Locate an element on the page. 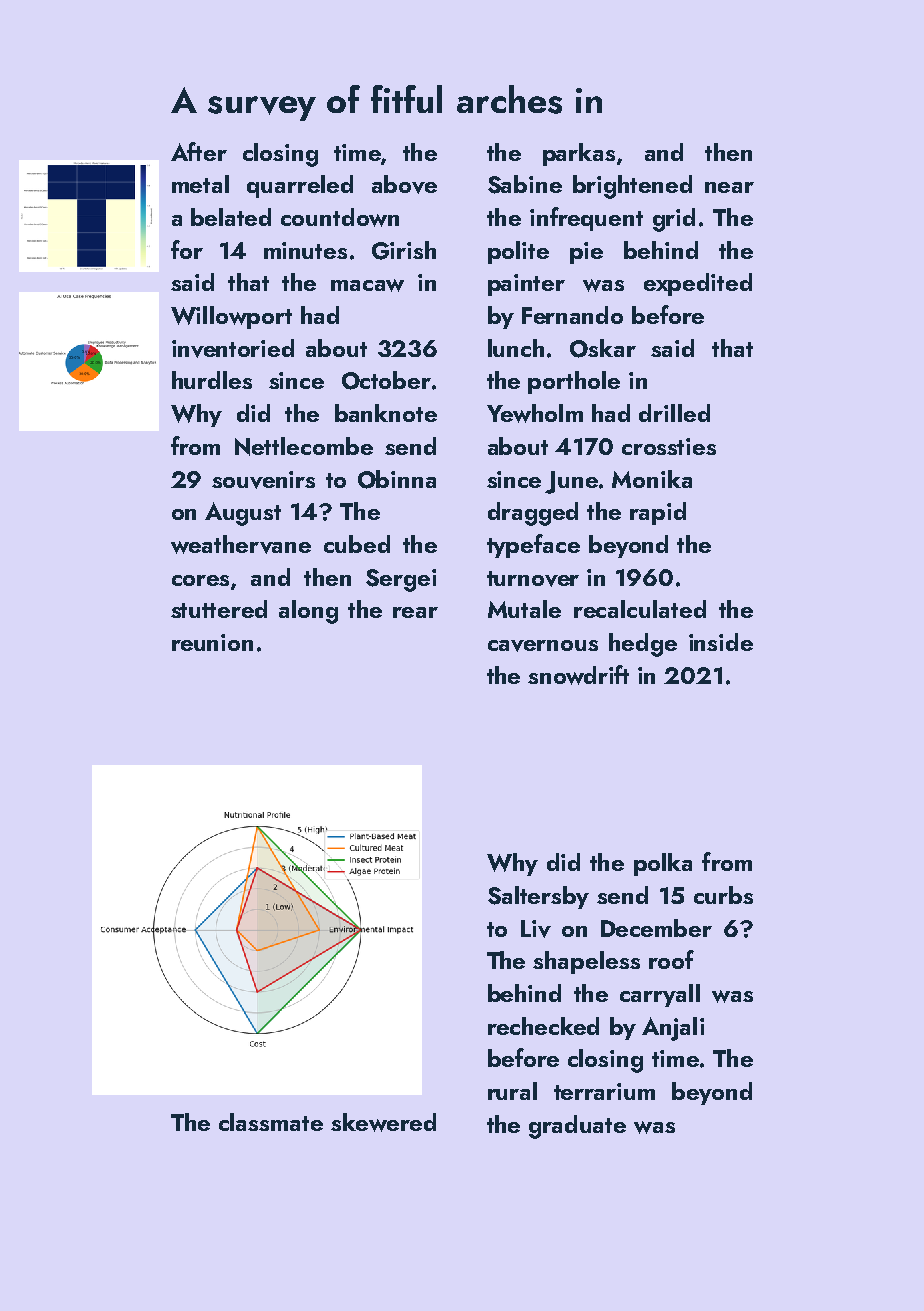  skewered is located at coordinates (383, 1122).
